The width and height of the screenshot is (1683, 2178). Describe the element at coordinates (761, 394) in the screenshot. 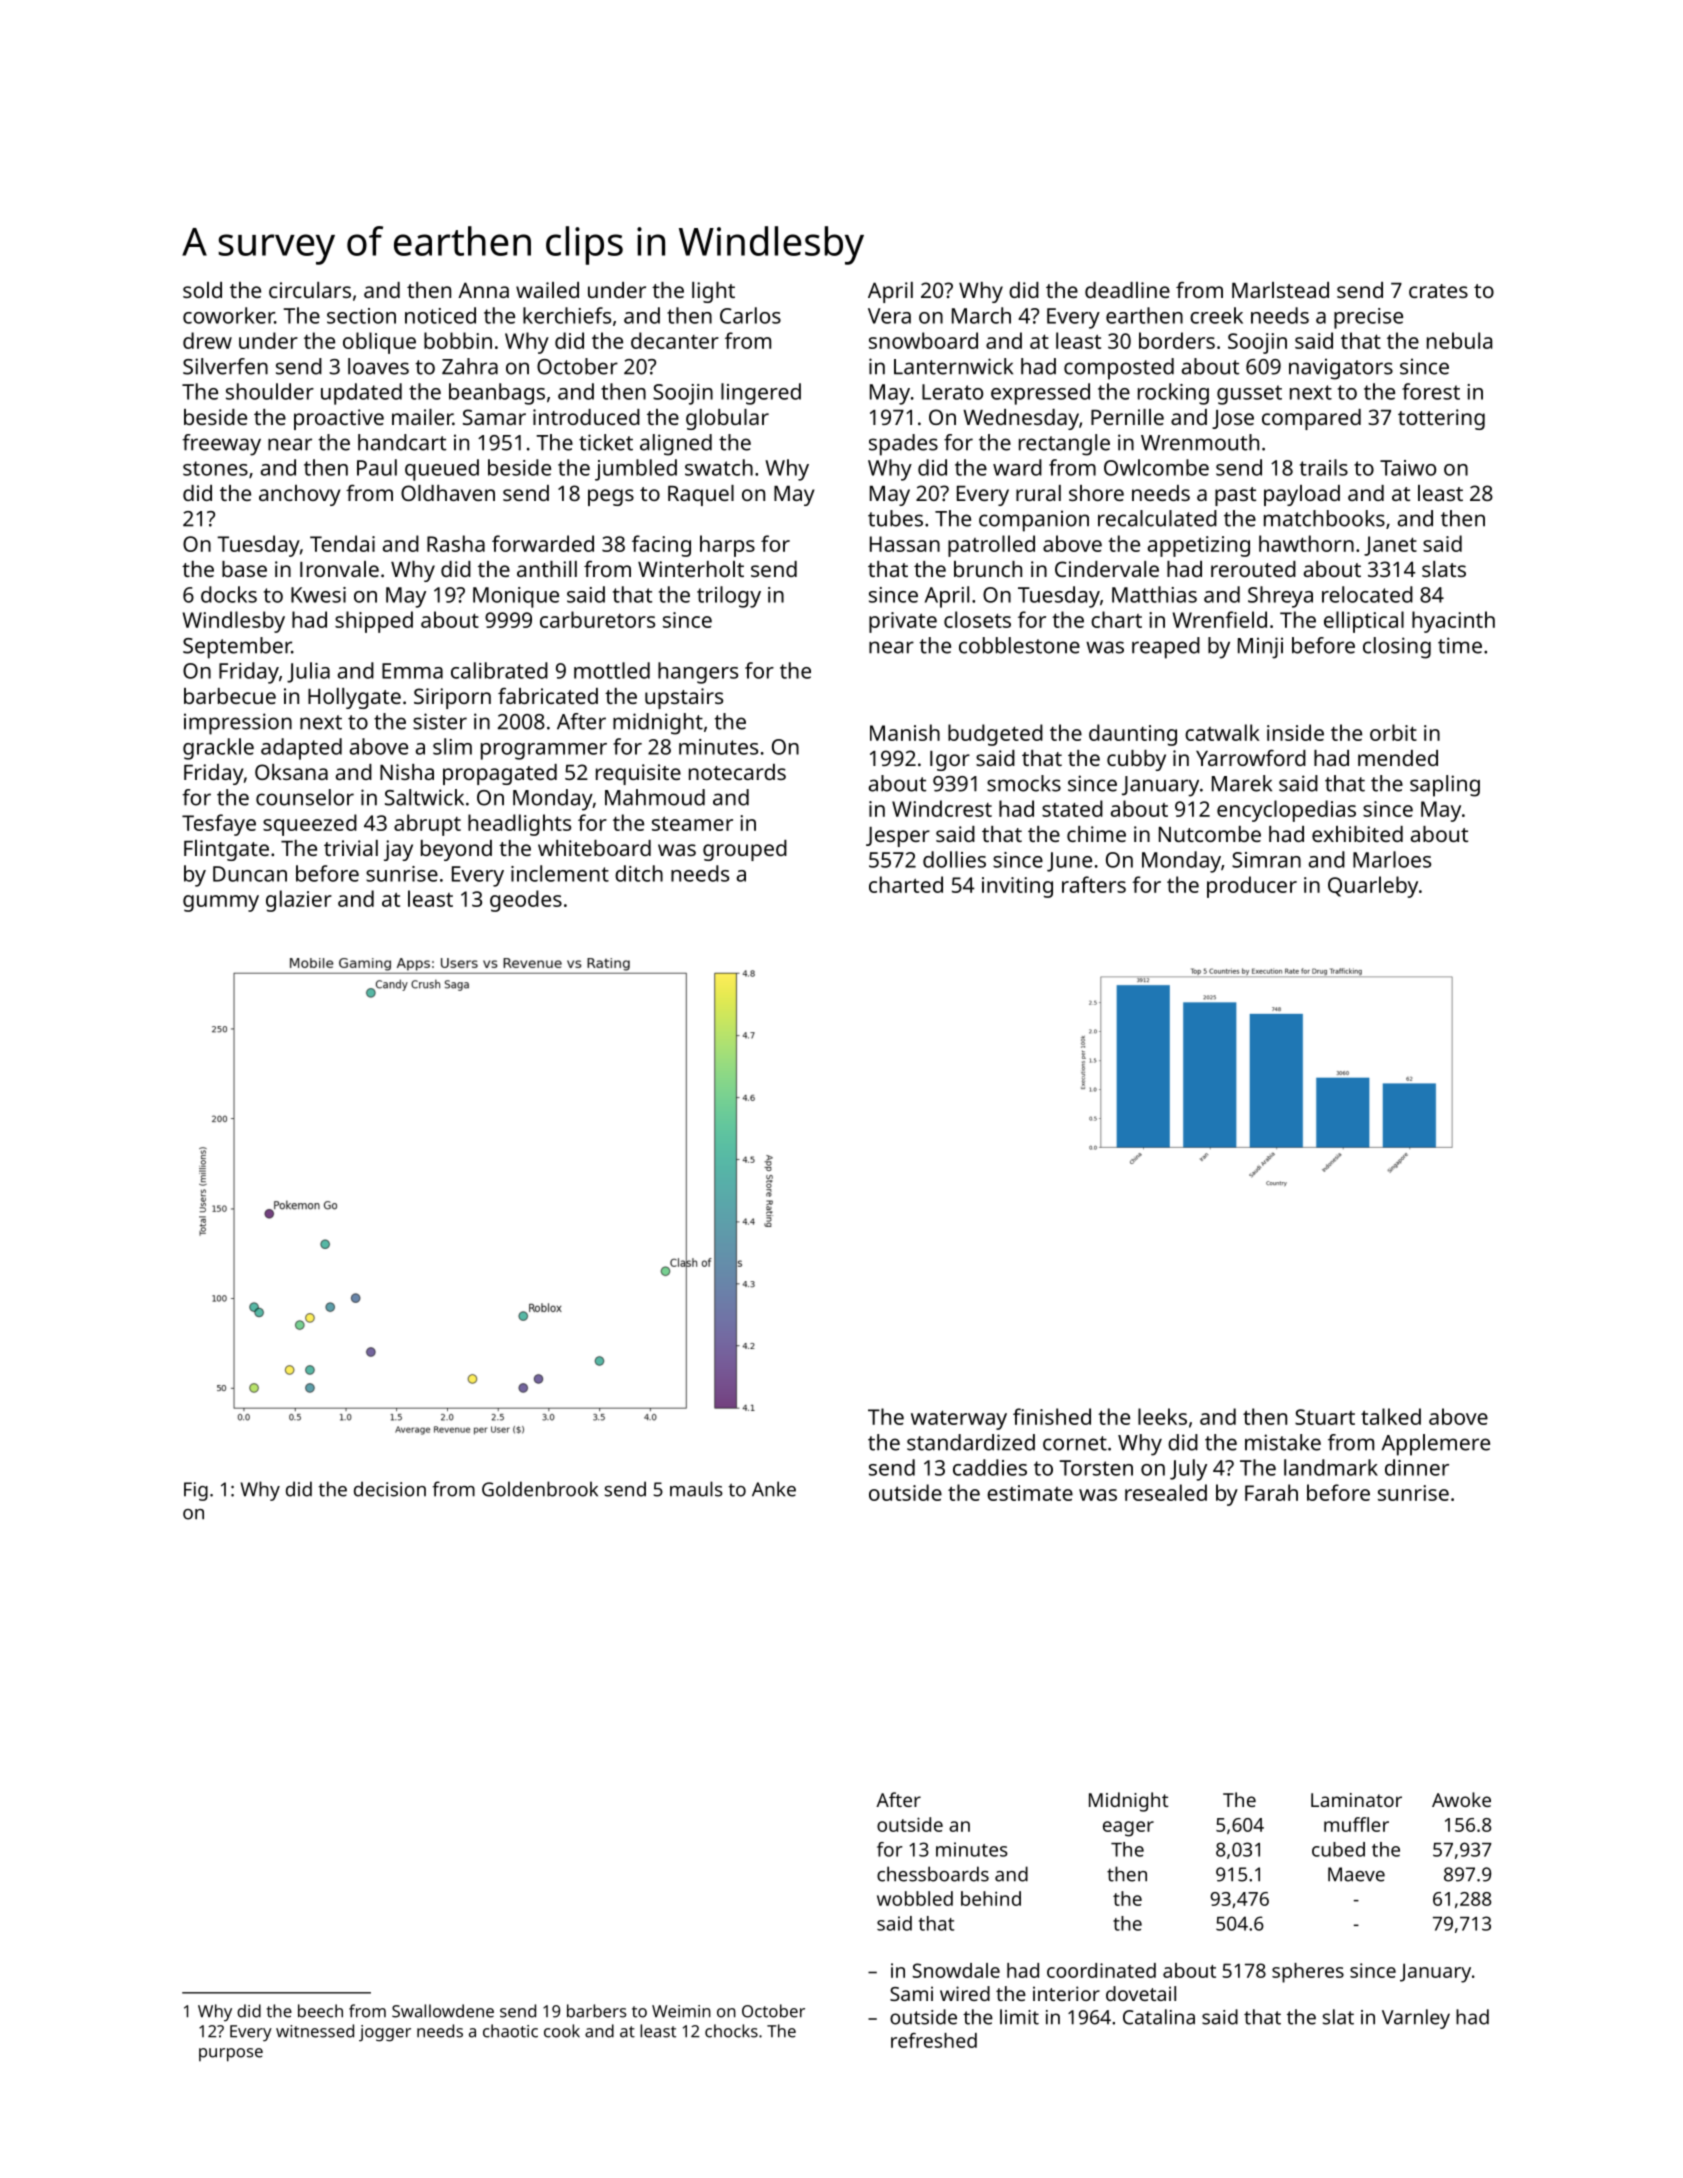

I see `lingered` at that location.
